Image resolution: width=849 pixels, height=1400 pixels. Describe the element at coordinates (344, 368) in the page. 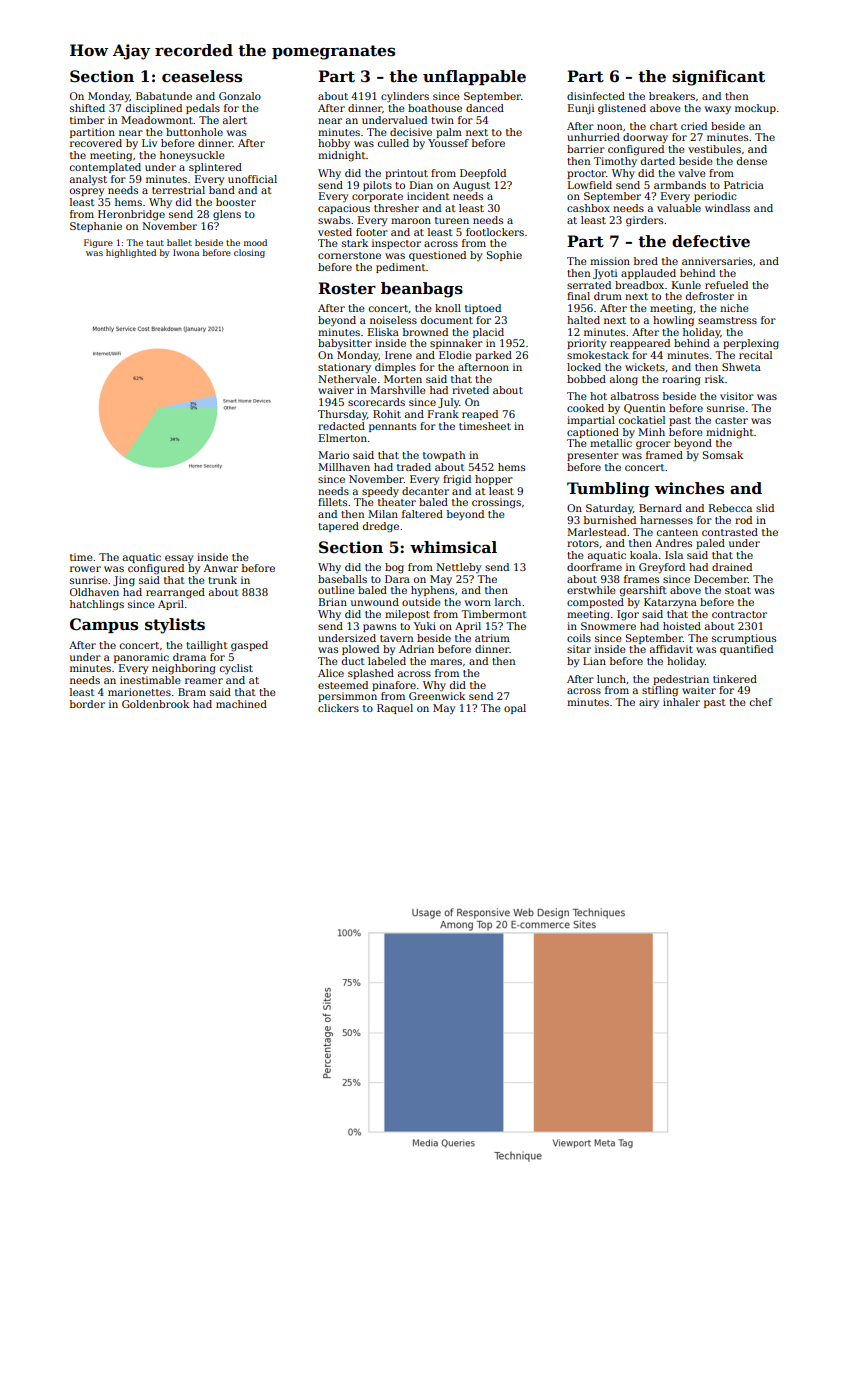

I see `stationary` at that location.
